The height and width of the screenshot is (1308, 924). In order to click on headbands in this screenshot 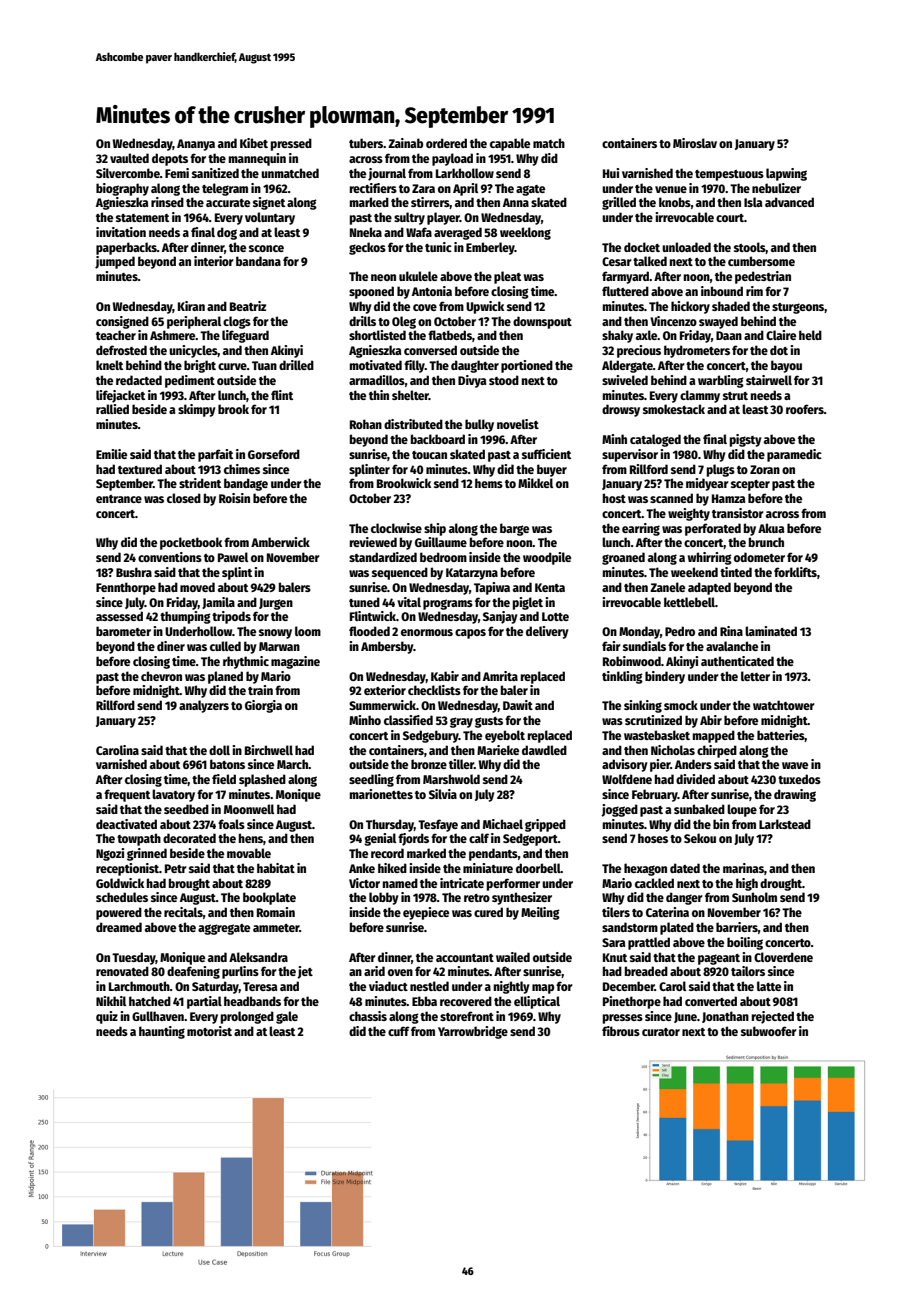, I will do `click(252, 1001)`.
